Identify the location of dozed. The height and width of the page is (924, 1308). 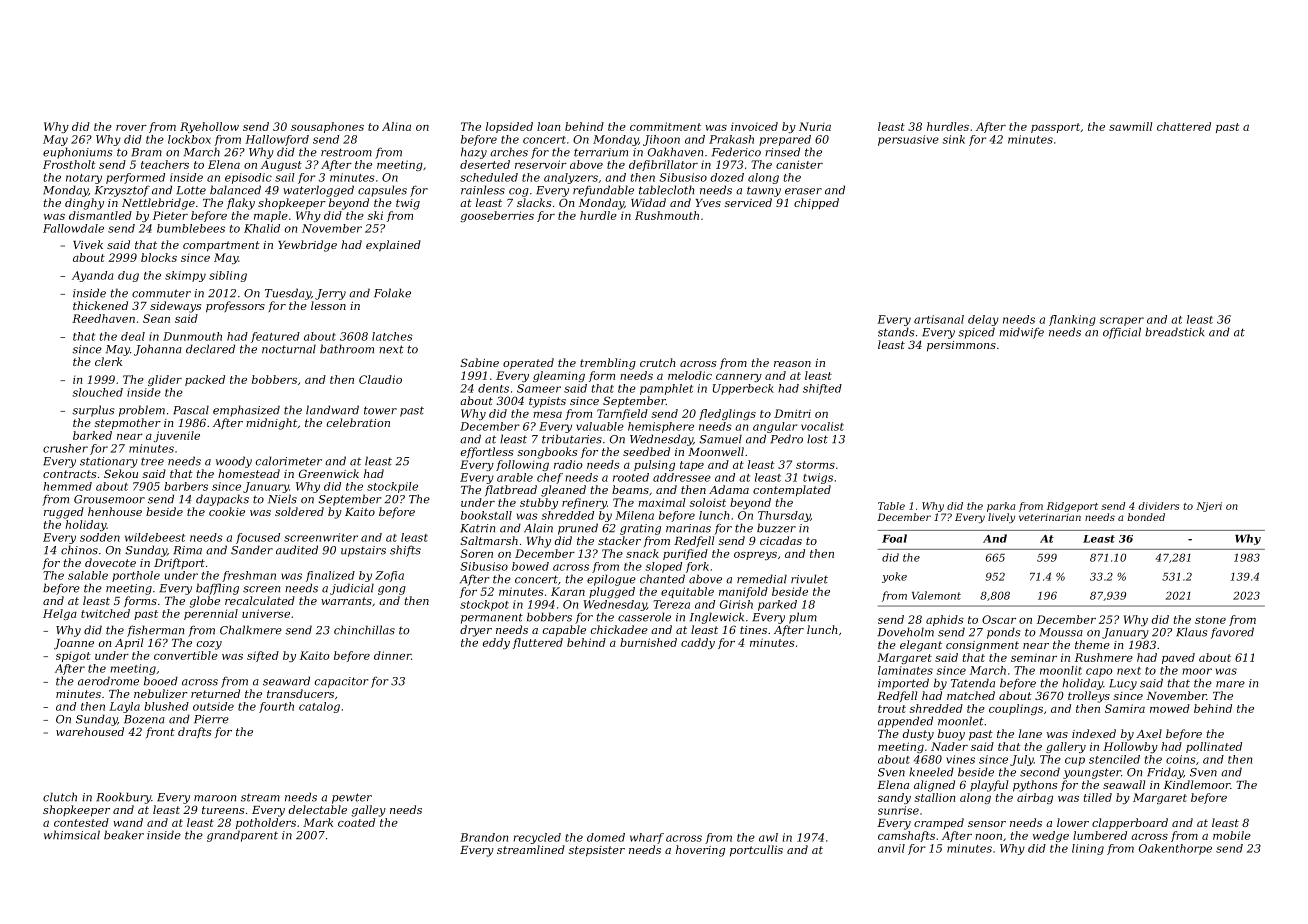
(727, 177).
